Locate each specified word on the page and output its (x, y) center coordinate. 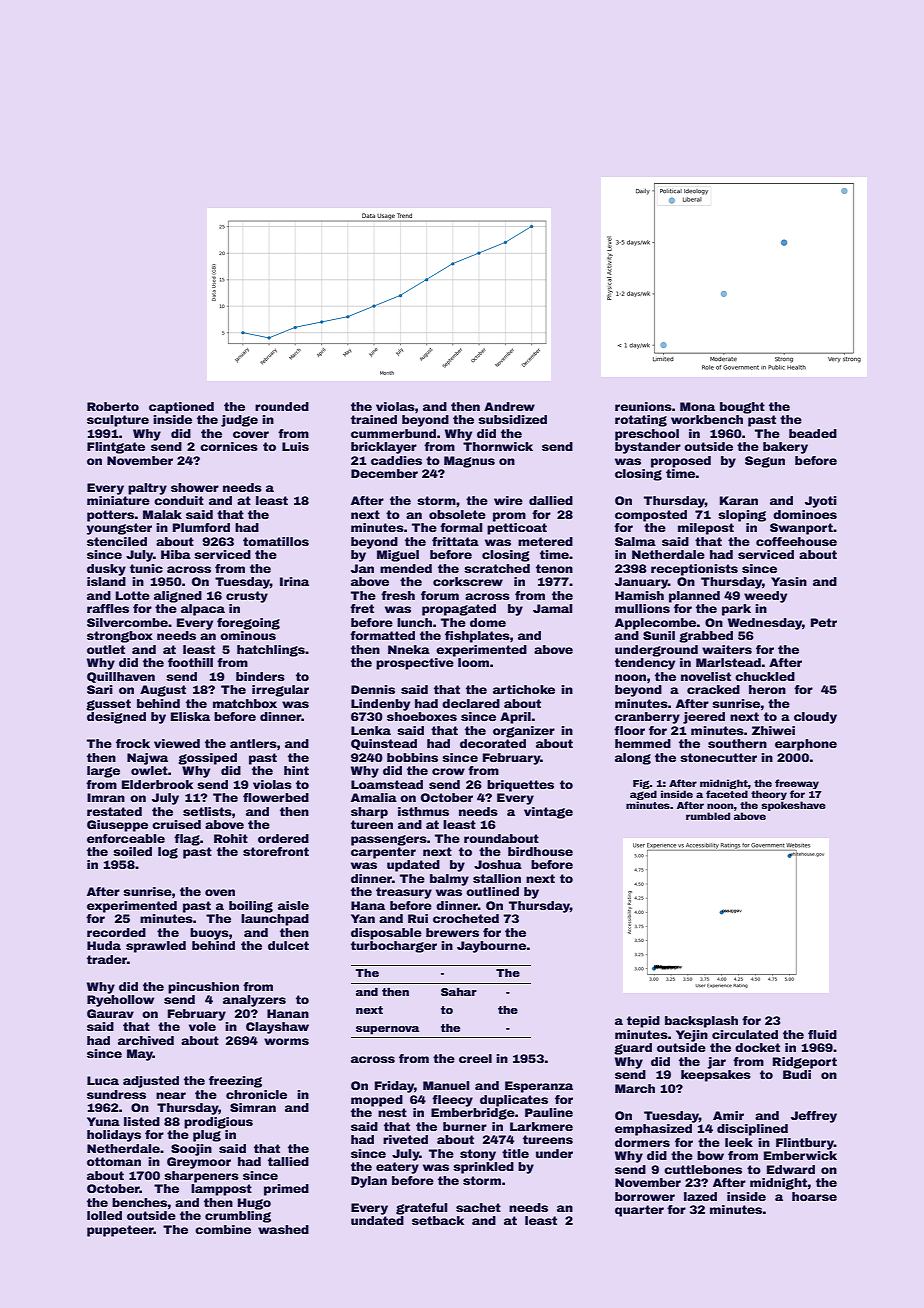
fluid (822, 1034)
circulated (745, 1034)
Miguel (398, 556)
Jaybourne (491, 947)
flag (187, 840)
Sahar (459, 992)
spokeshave (793, 806)
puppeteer (120, 1231)
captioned (181, 408)
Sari (100, 689)
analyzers (254, 1001)
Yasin (789, 581)
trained (374, 419)
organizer (524, 732)
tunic (146, 568)
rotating (641, 421)
